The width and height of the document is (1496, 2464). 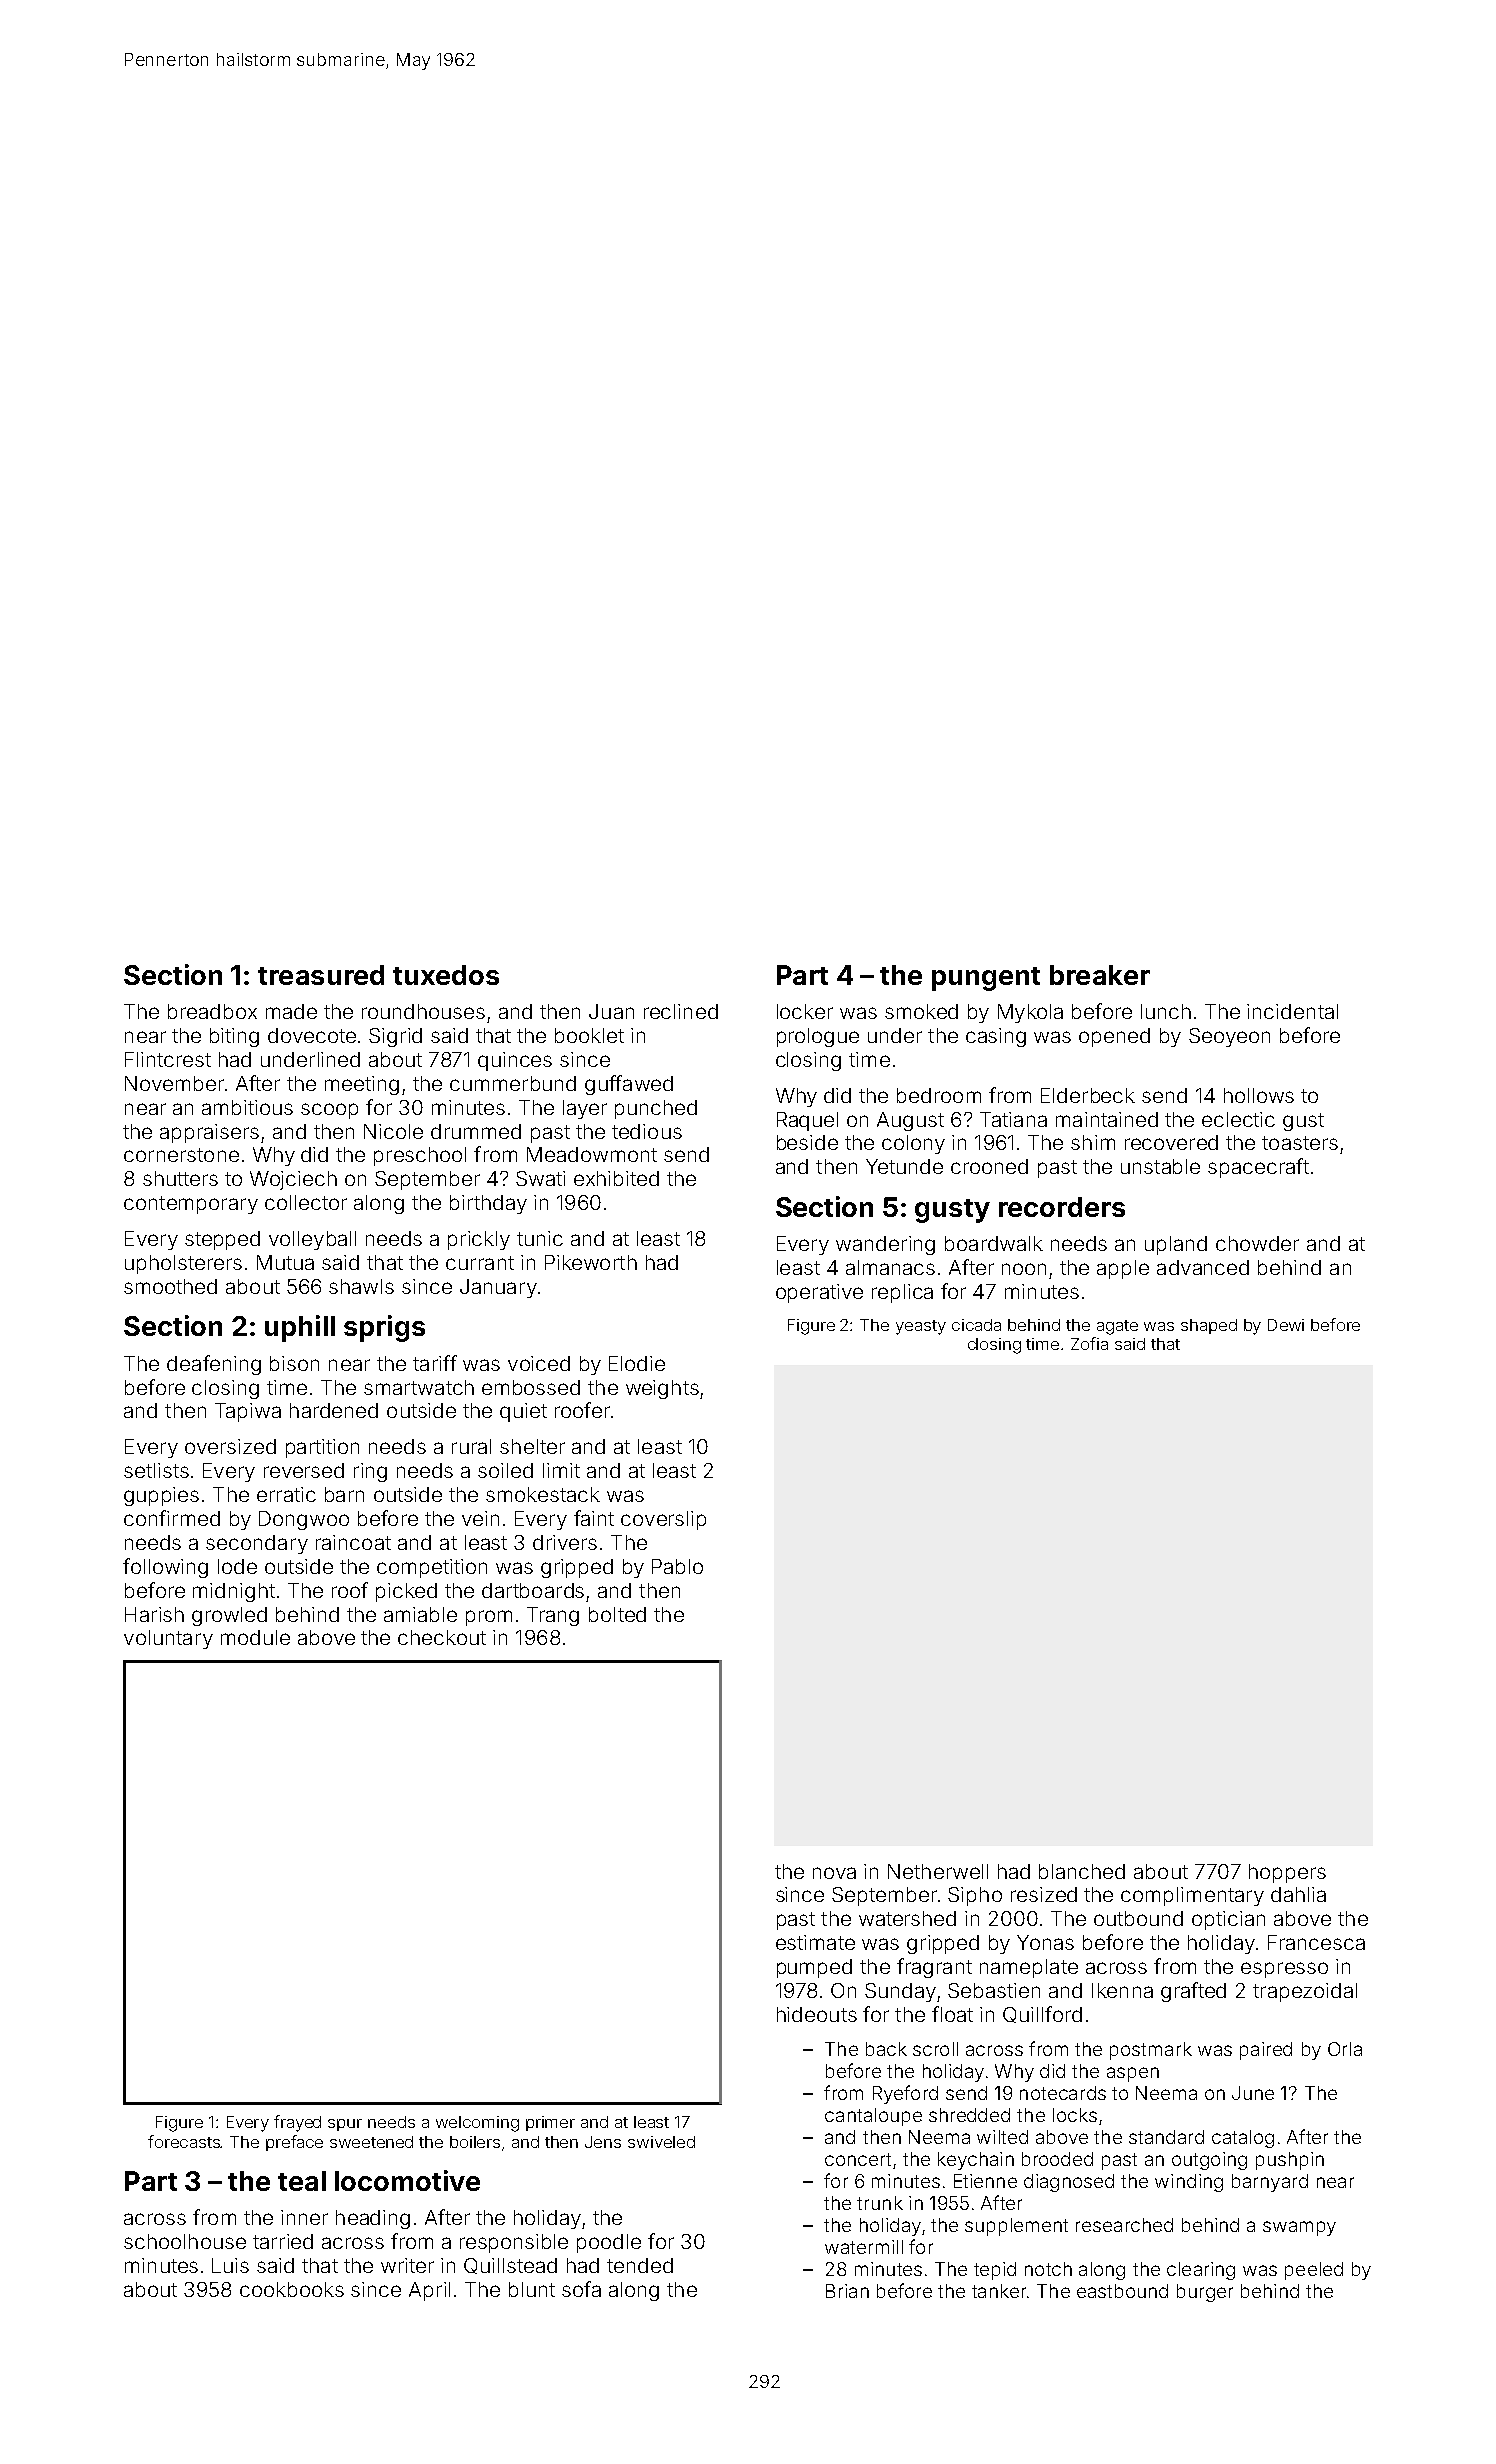 I want to click on cummerbund, so click(x=513, y=1083).
